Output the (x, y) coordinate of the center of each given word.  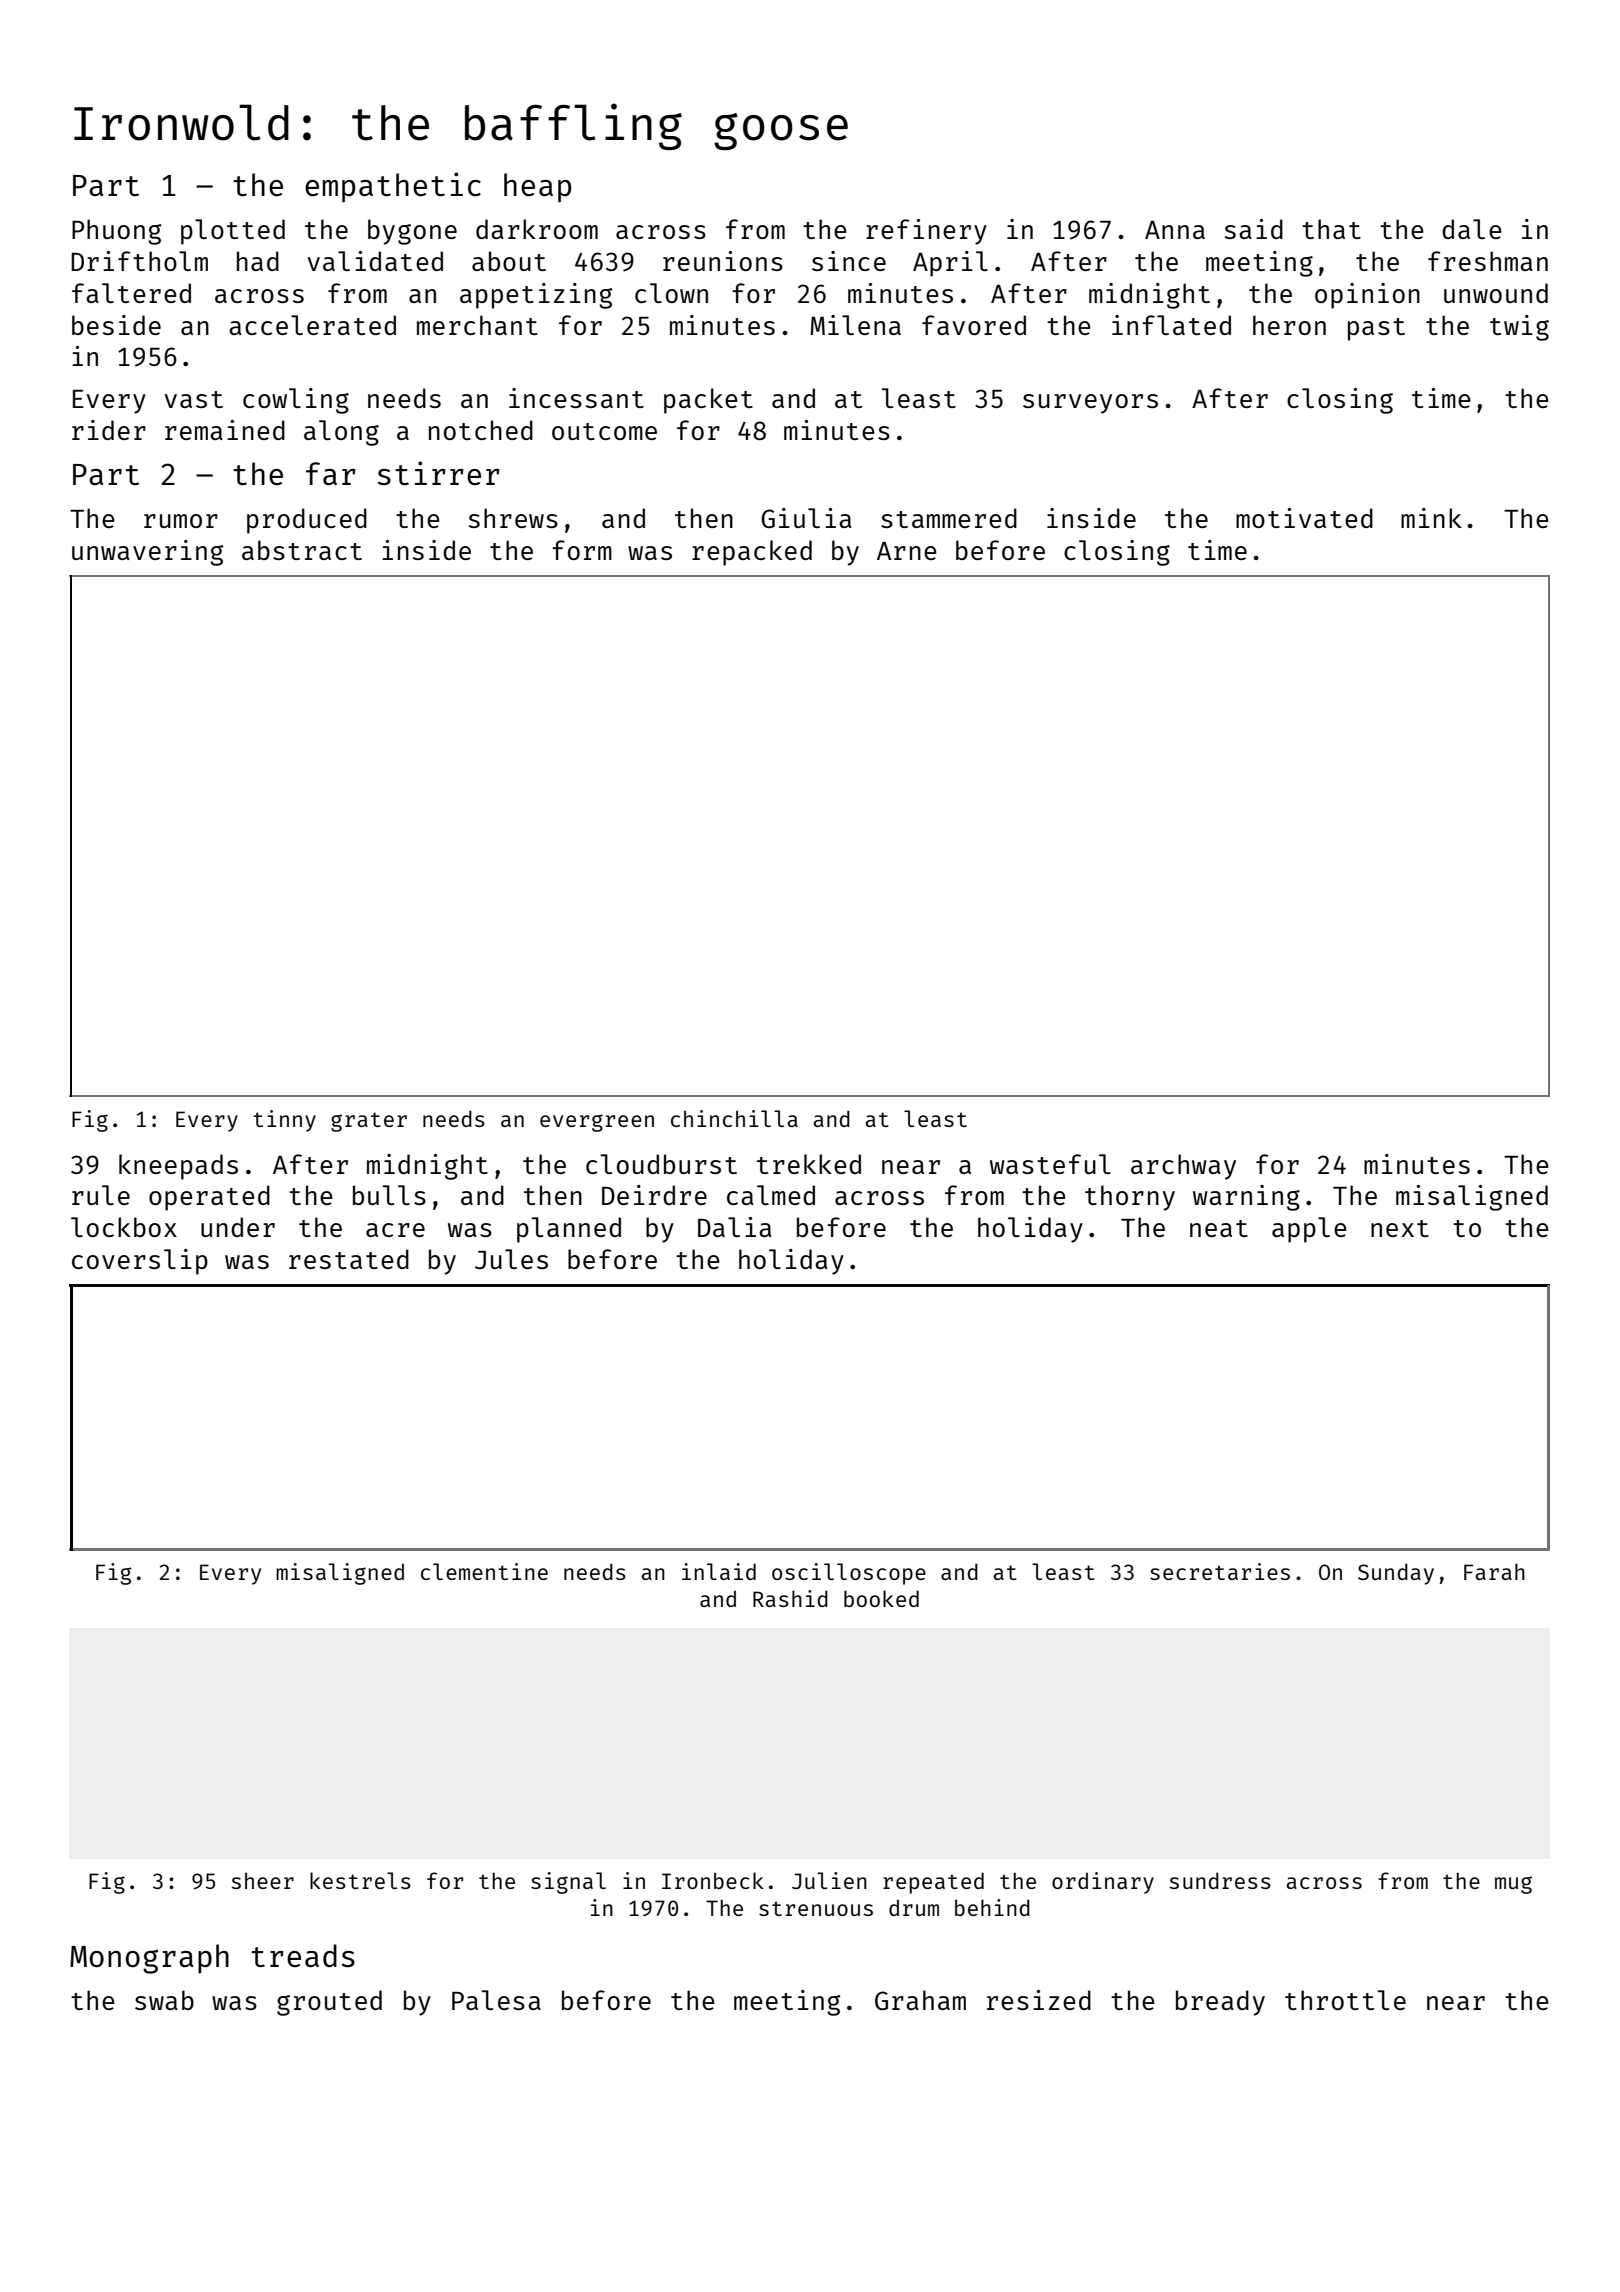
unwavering (147, 553)
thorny (1130, 1198)
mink (1431, 518)
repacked (752, 553)
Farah (1494, 1571)
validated (375, 261)
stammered (949, 518)
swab (164, 2000)
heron (1289, 325)
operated (209, 1198)
